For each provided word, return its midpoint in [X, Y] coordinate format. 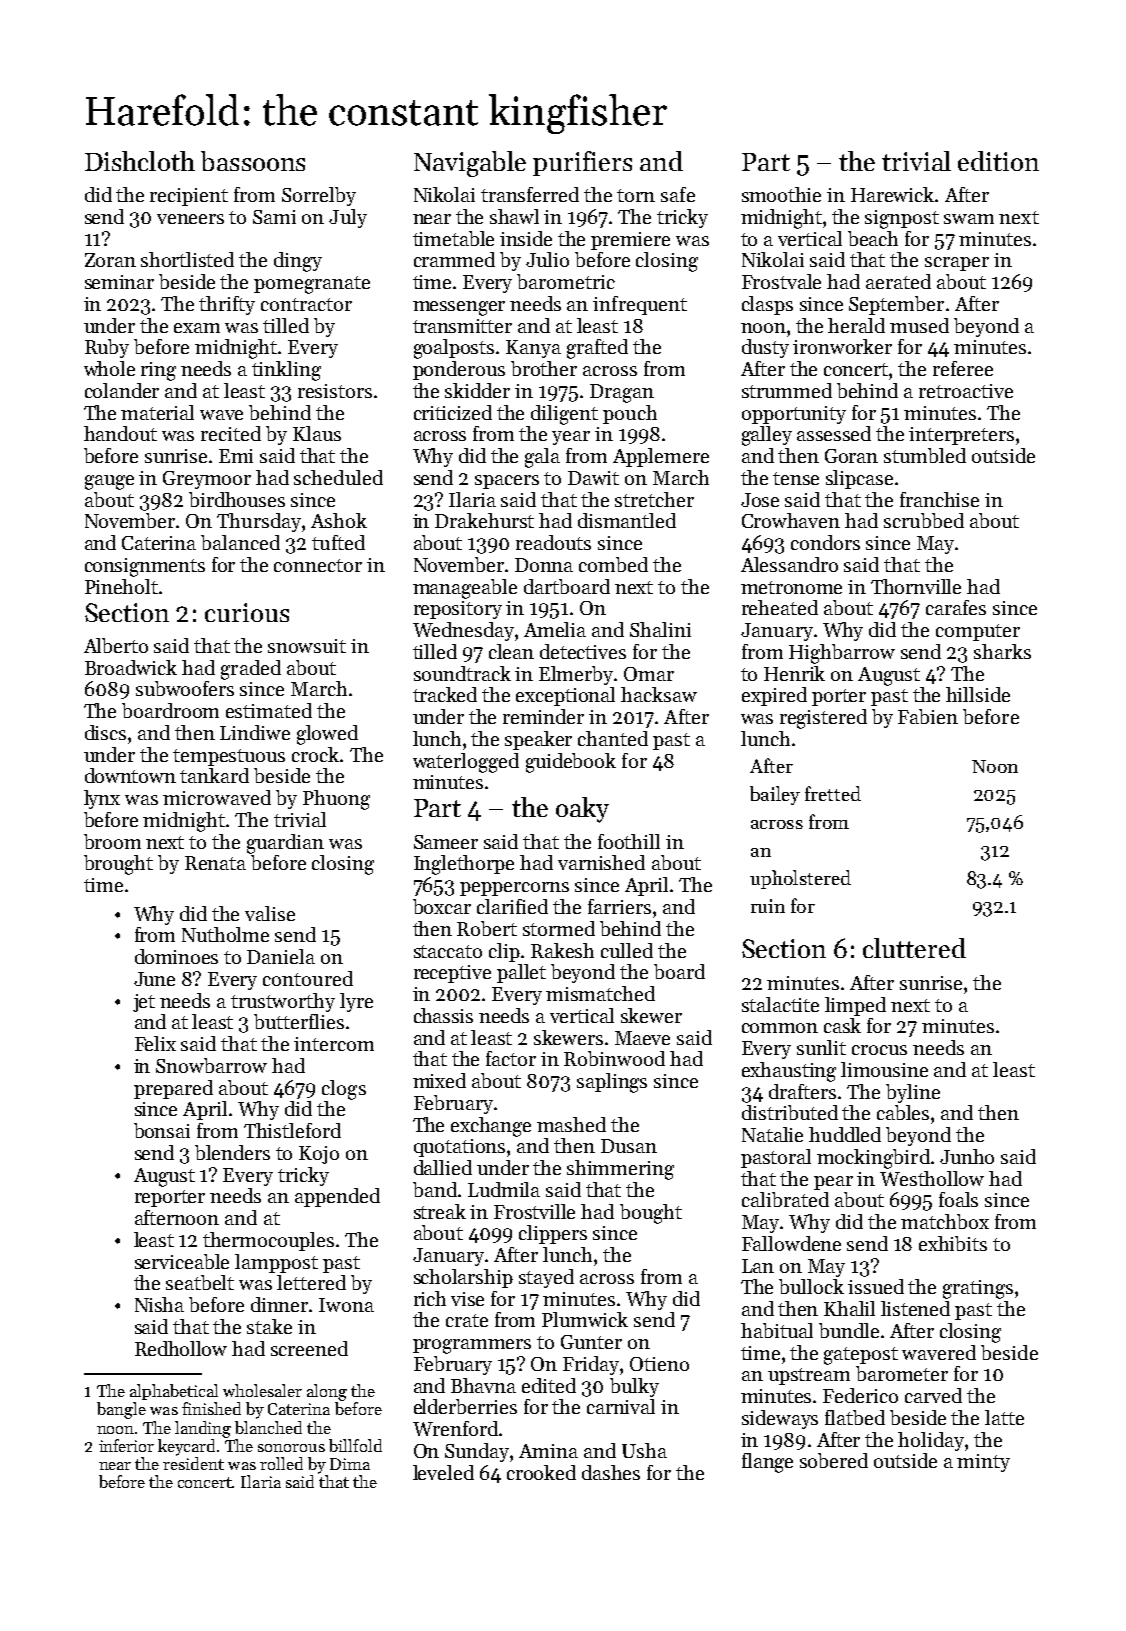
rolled [281, 1463]
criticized [453, 412]
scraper [957, 264]
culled [627, 950]
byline [913, 1093]
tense [796, 478]
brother [544, 368]
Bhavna [483, 1385]
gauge [109, 482]
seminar [119, 282]
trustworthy [283, 1002]
